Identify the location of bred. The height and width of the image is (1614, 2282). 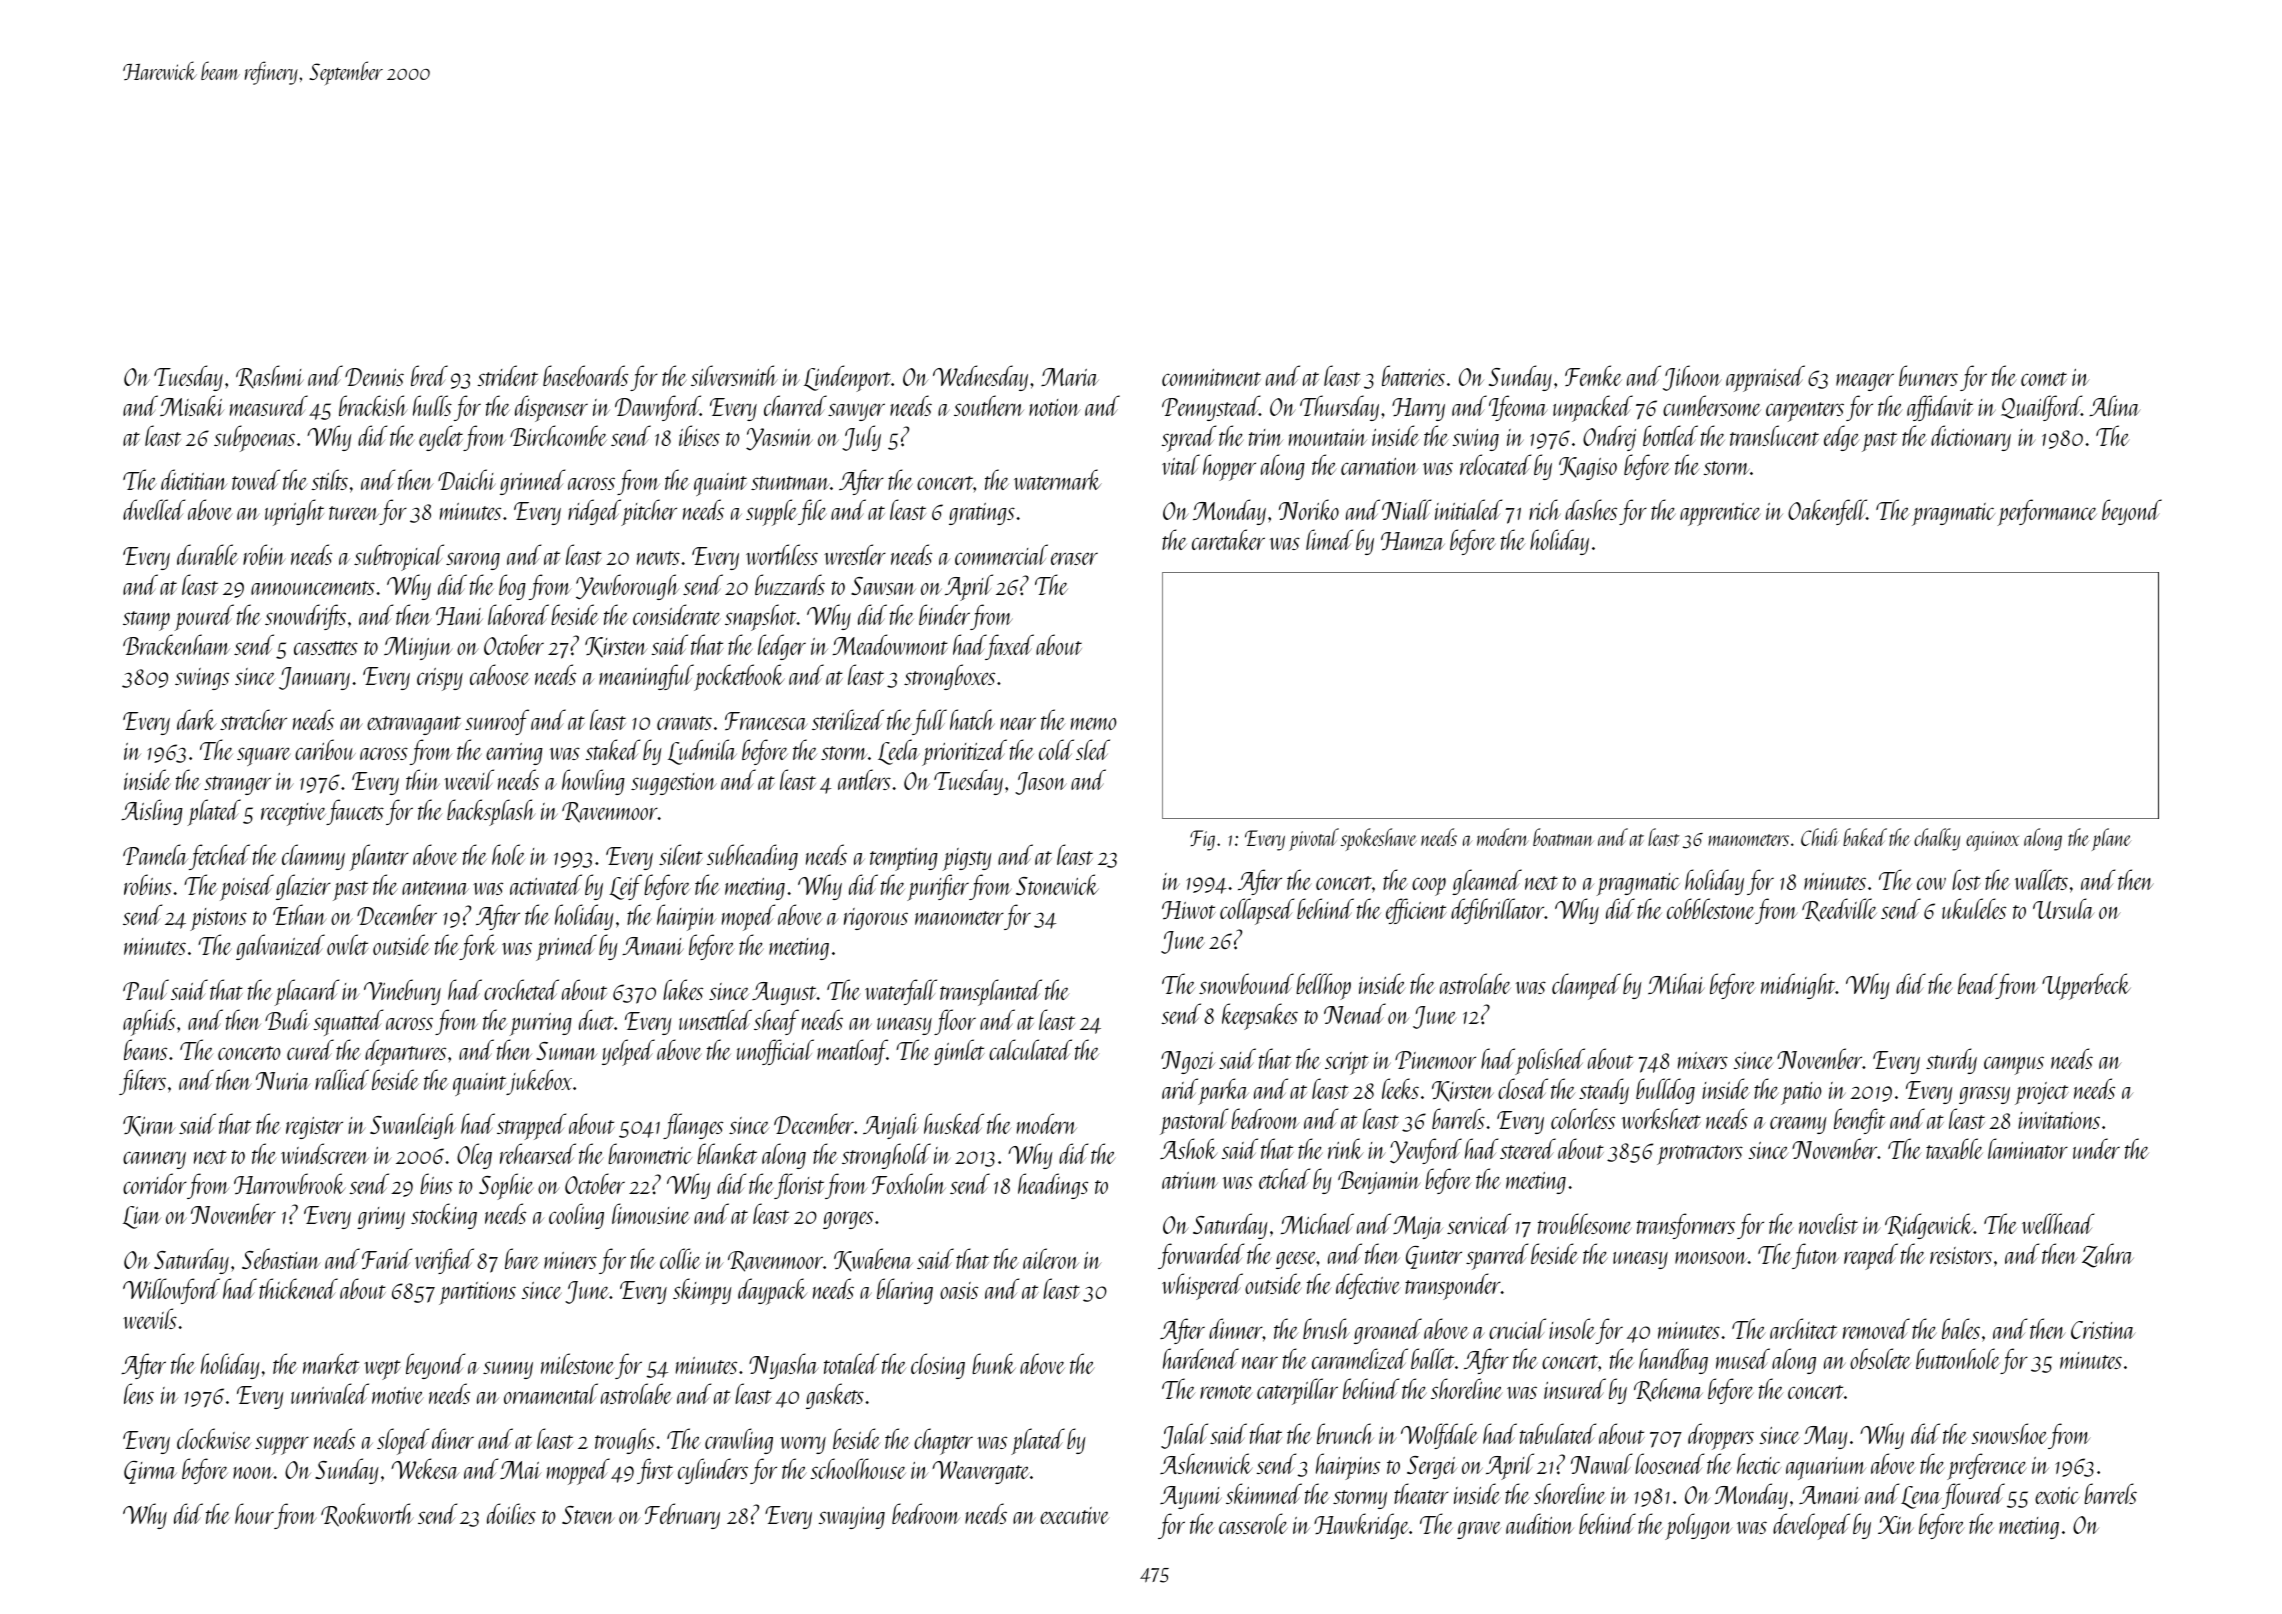
(429, 375).
